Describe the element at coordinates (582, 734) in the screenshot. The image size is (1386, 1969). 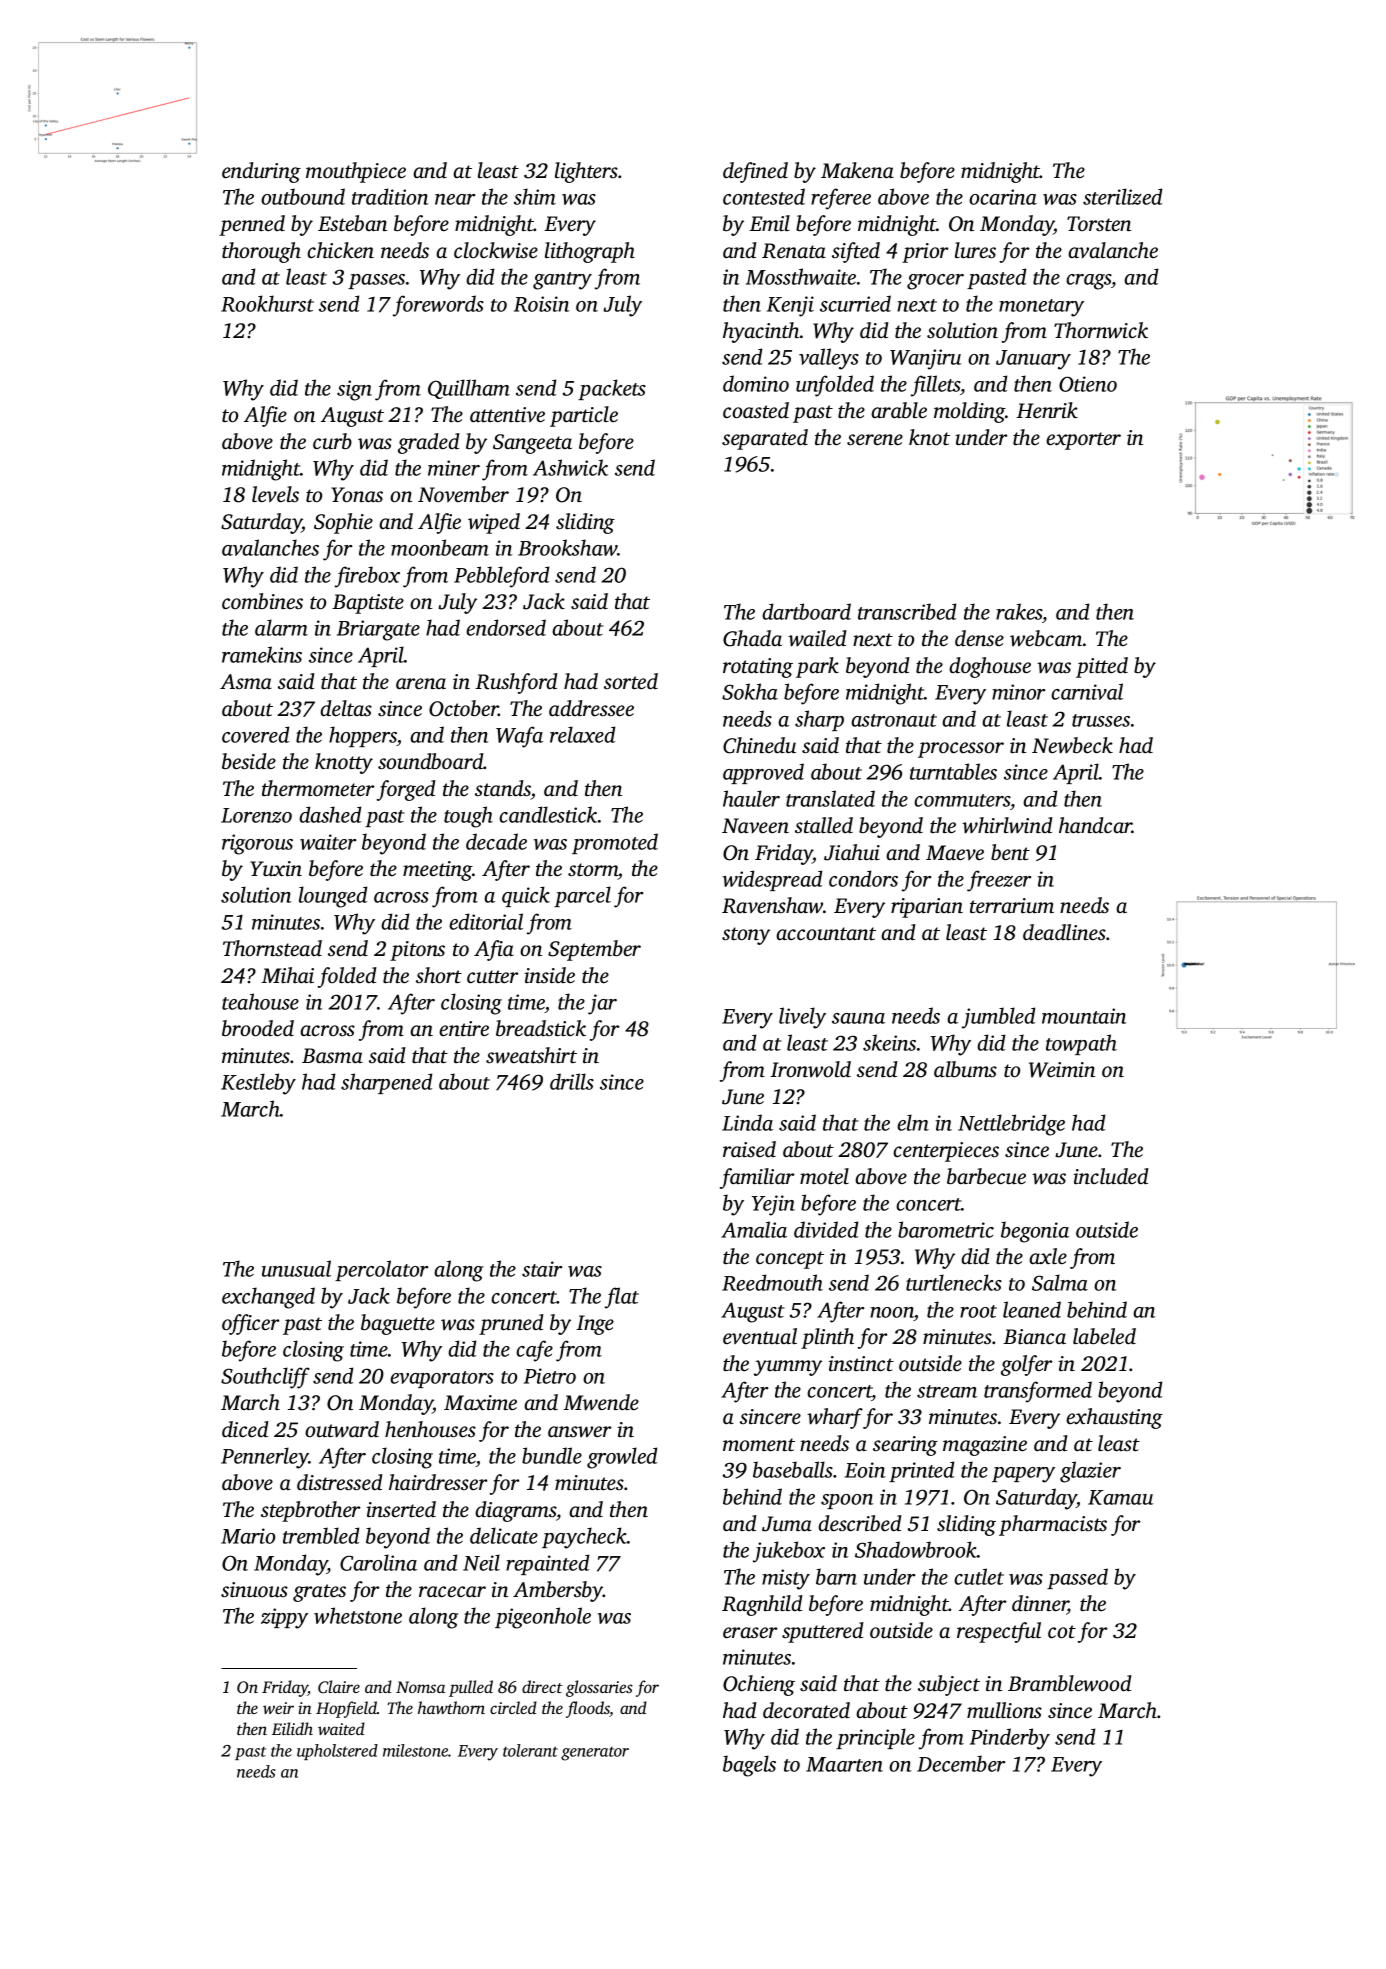
I see `relaxed` at that location.
